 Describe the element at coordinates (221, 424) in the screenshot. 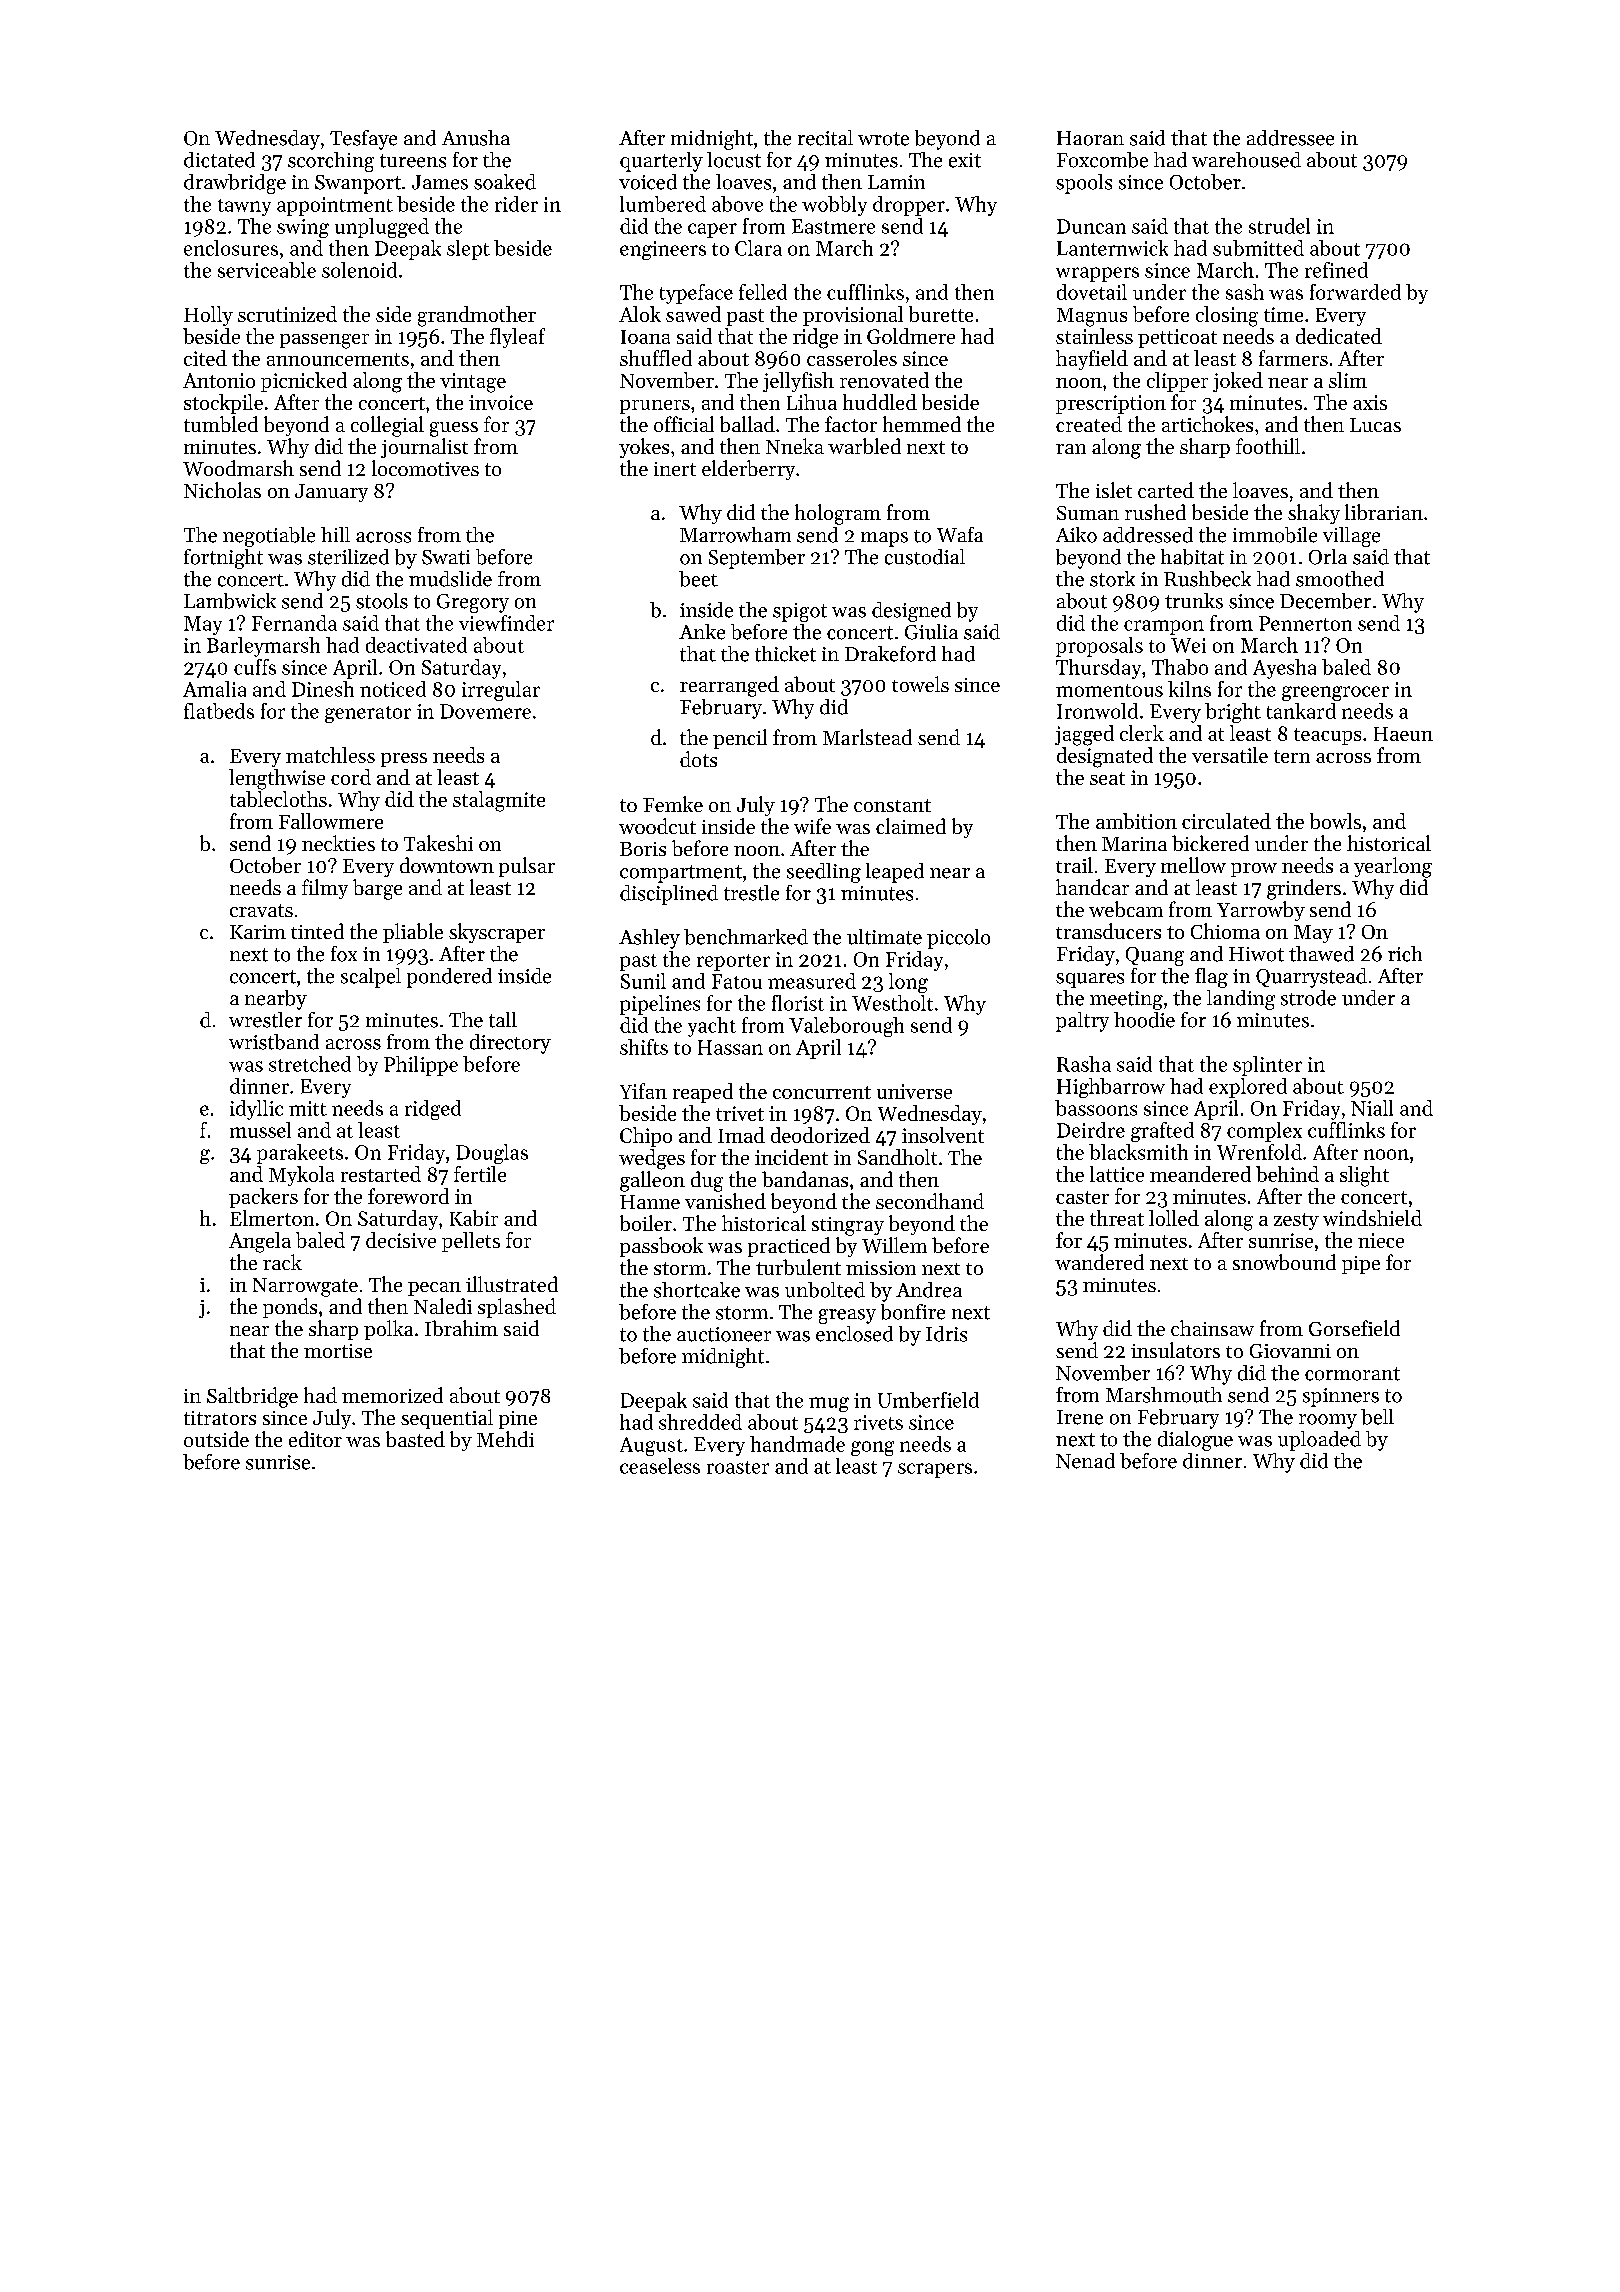

I see `tumbled` at that location.
